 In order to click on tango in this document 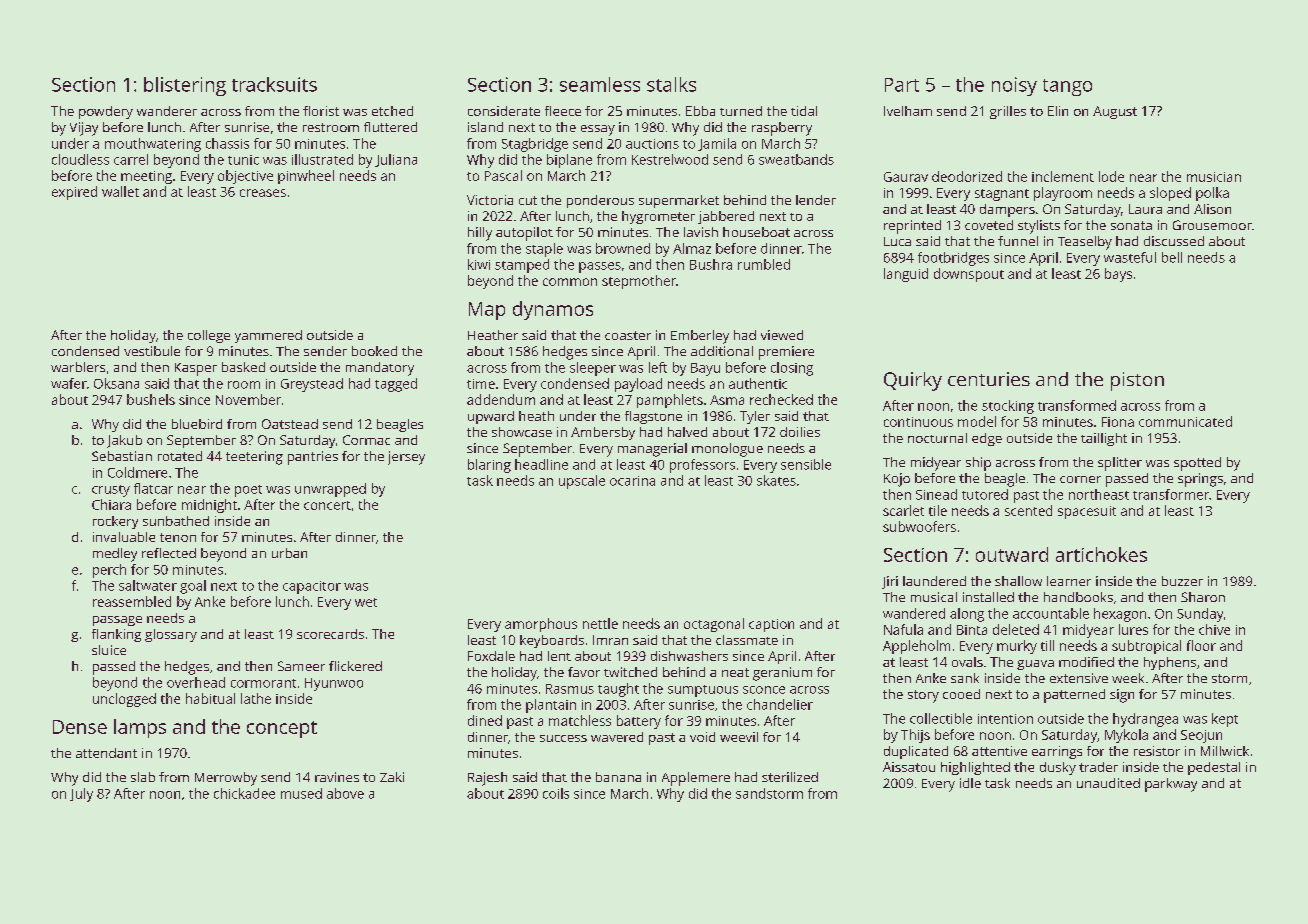, I will do `click(1067, 87)`.
